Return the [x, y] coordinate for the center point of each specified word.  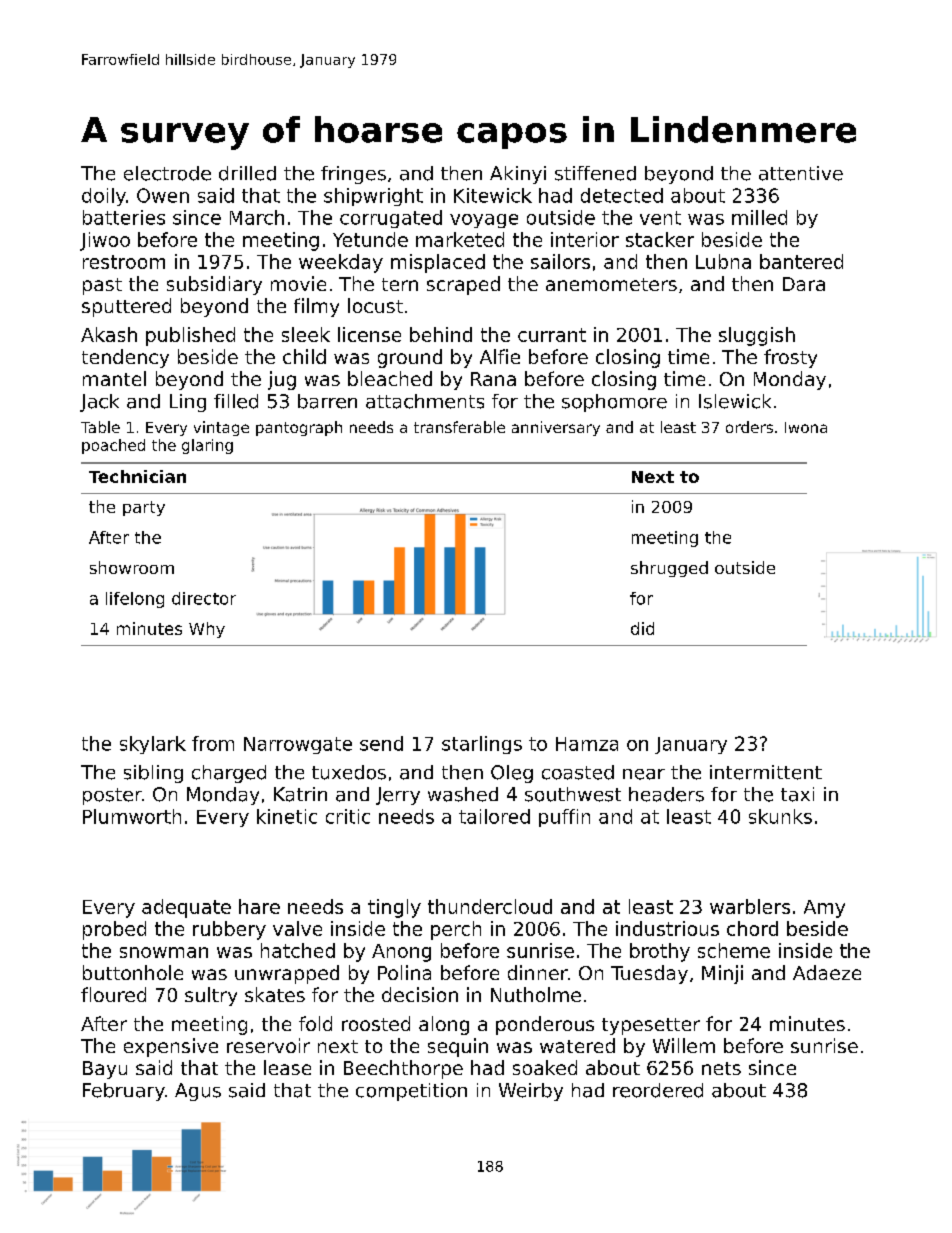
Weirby [531, 1092]
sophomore [614, 403]
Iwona [806, 427]
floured [113, 994]
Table [100, 427]
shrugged [669, 569]
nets [721, 1068]
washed [463, 794]
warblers [750, 906]
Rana [493, 379]
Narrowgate [298, 745]
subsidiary [214, 285]
